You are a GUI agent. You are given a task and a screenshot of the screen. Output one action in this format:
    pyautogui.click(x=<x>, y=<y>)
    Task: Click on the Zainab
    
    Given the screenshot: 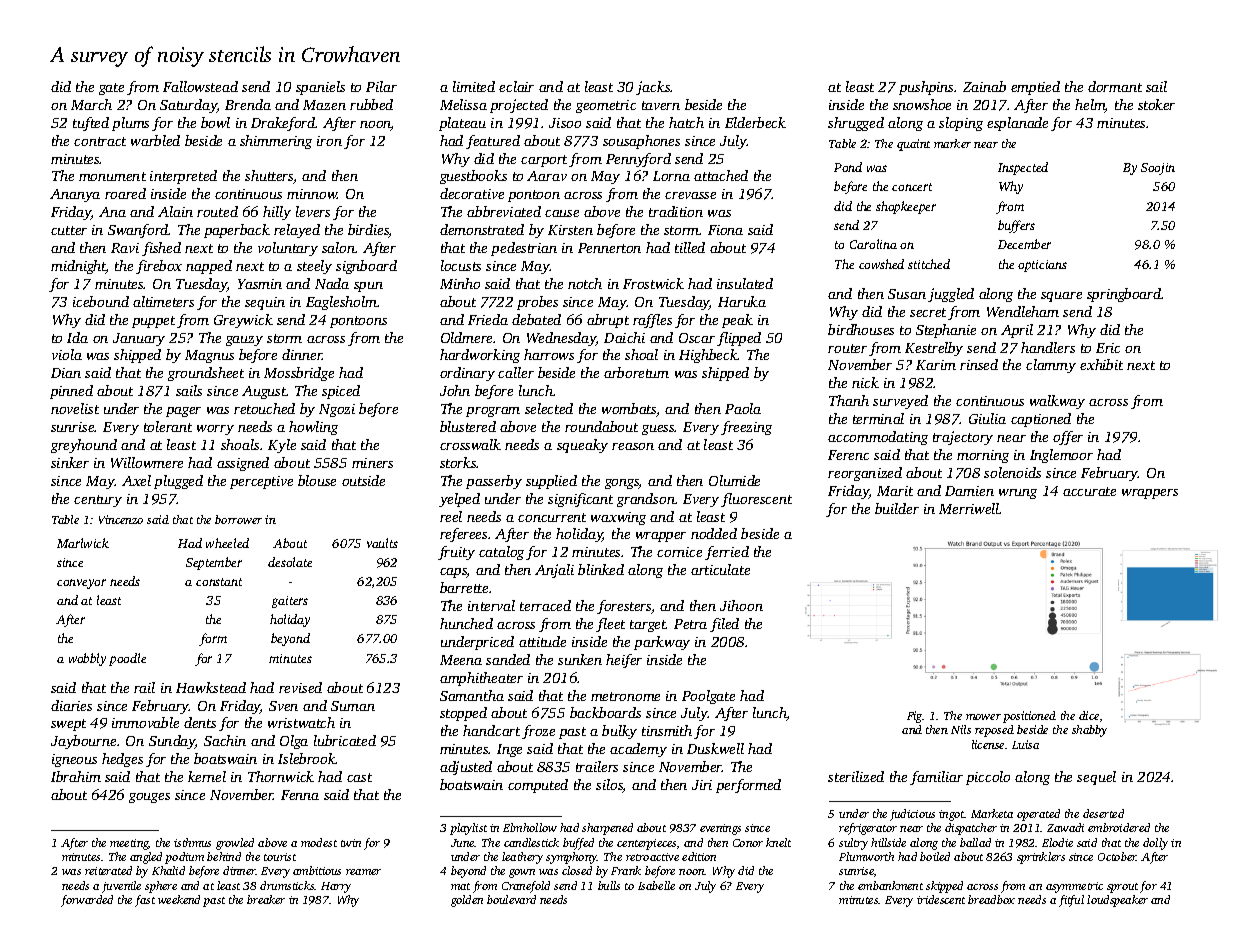 What is the action you would take?
    pyautogui.click(x=984, y=86)
